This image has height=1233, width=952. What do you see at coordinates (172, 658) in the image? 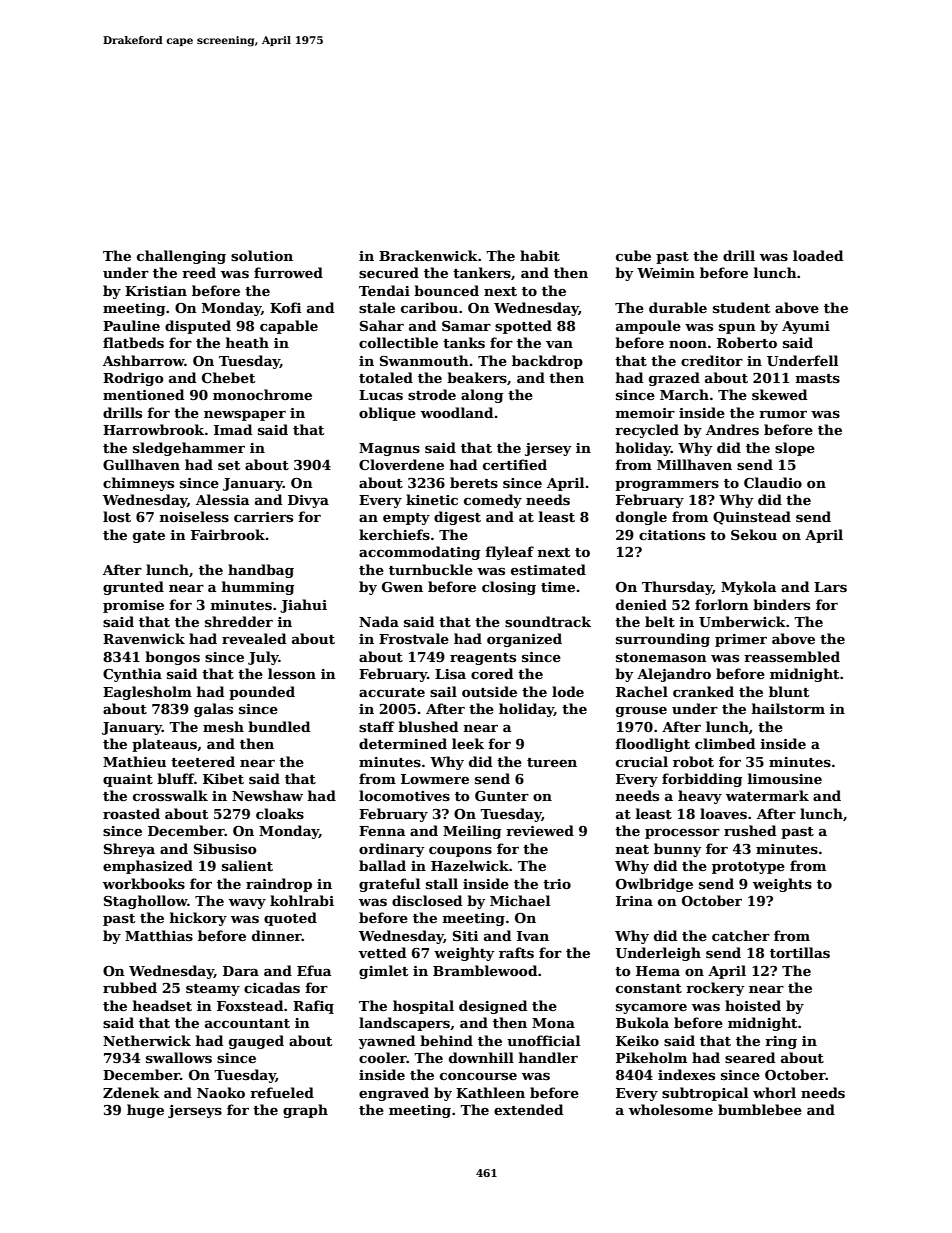
I see `bongos` at bounding box center [172, 658].
